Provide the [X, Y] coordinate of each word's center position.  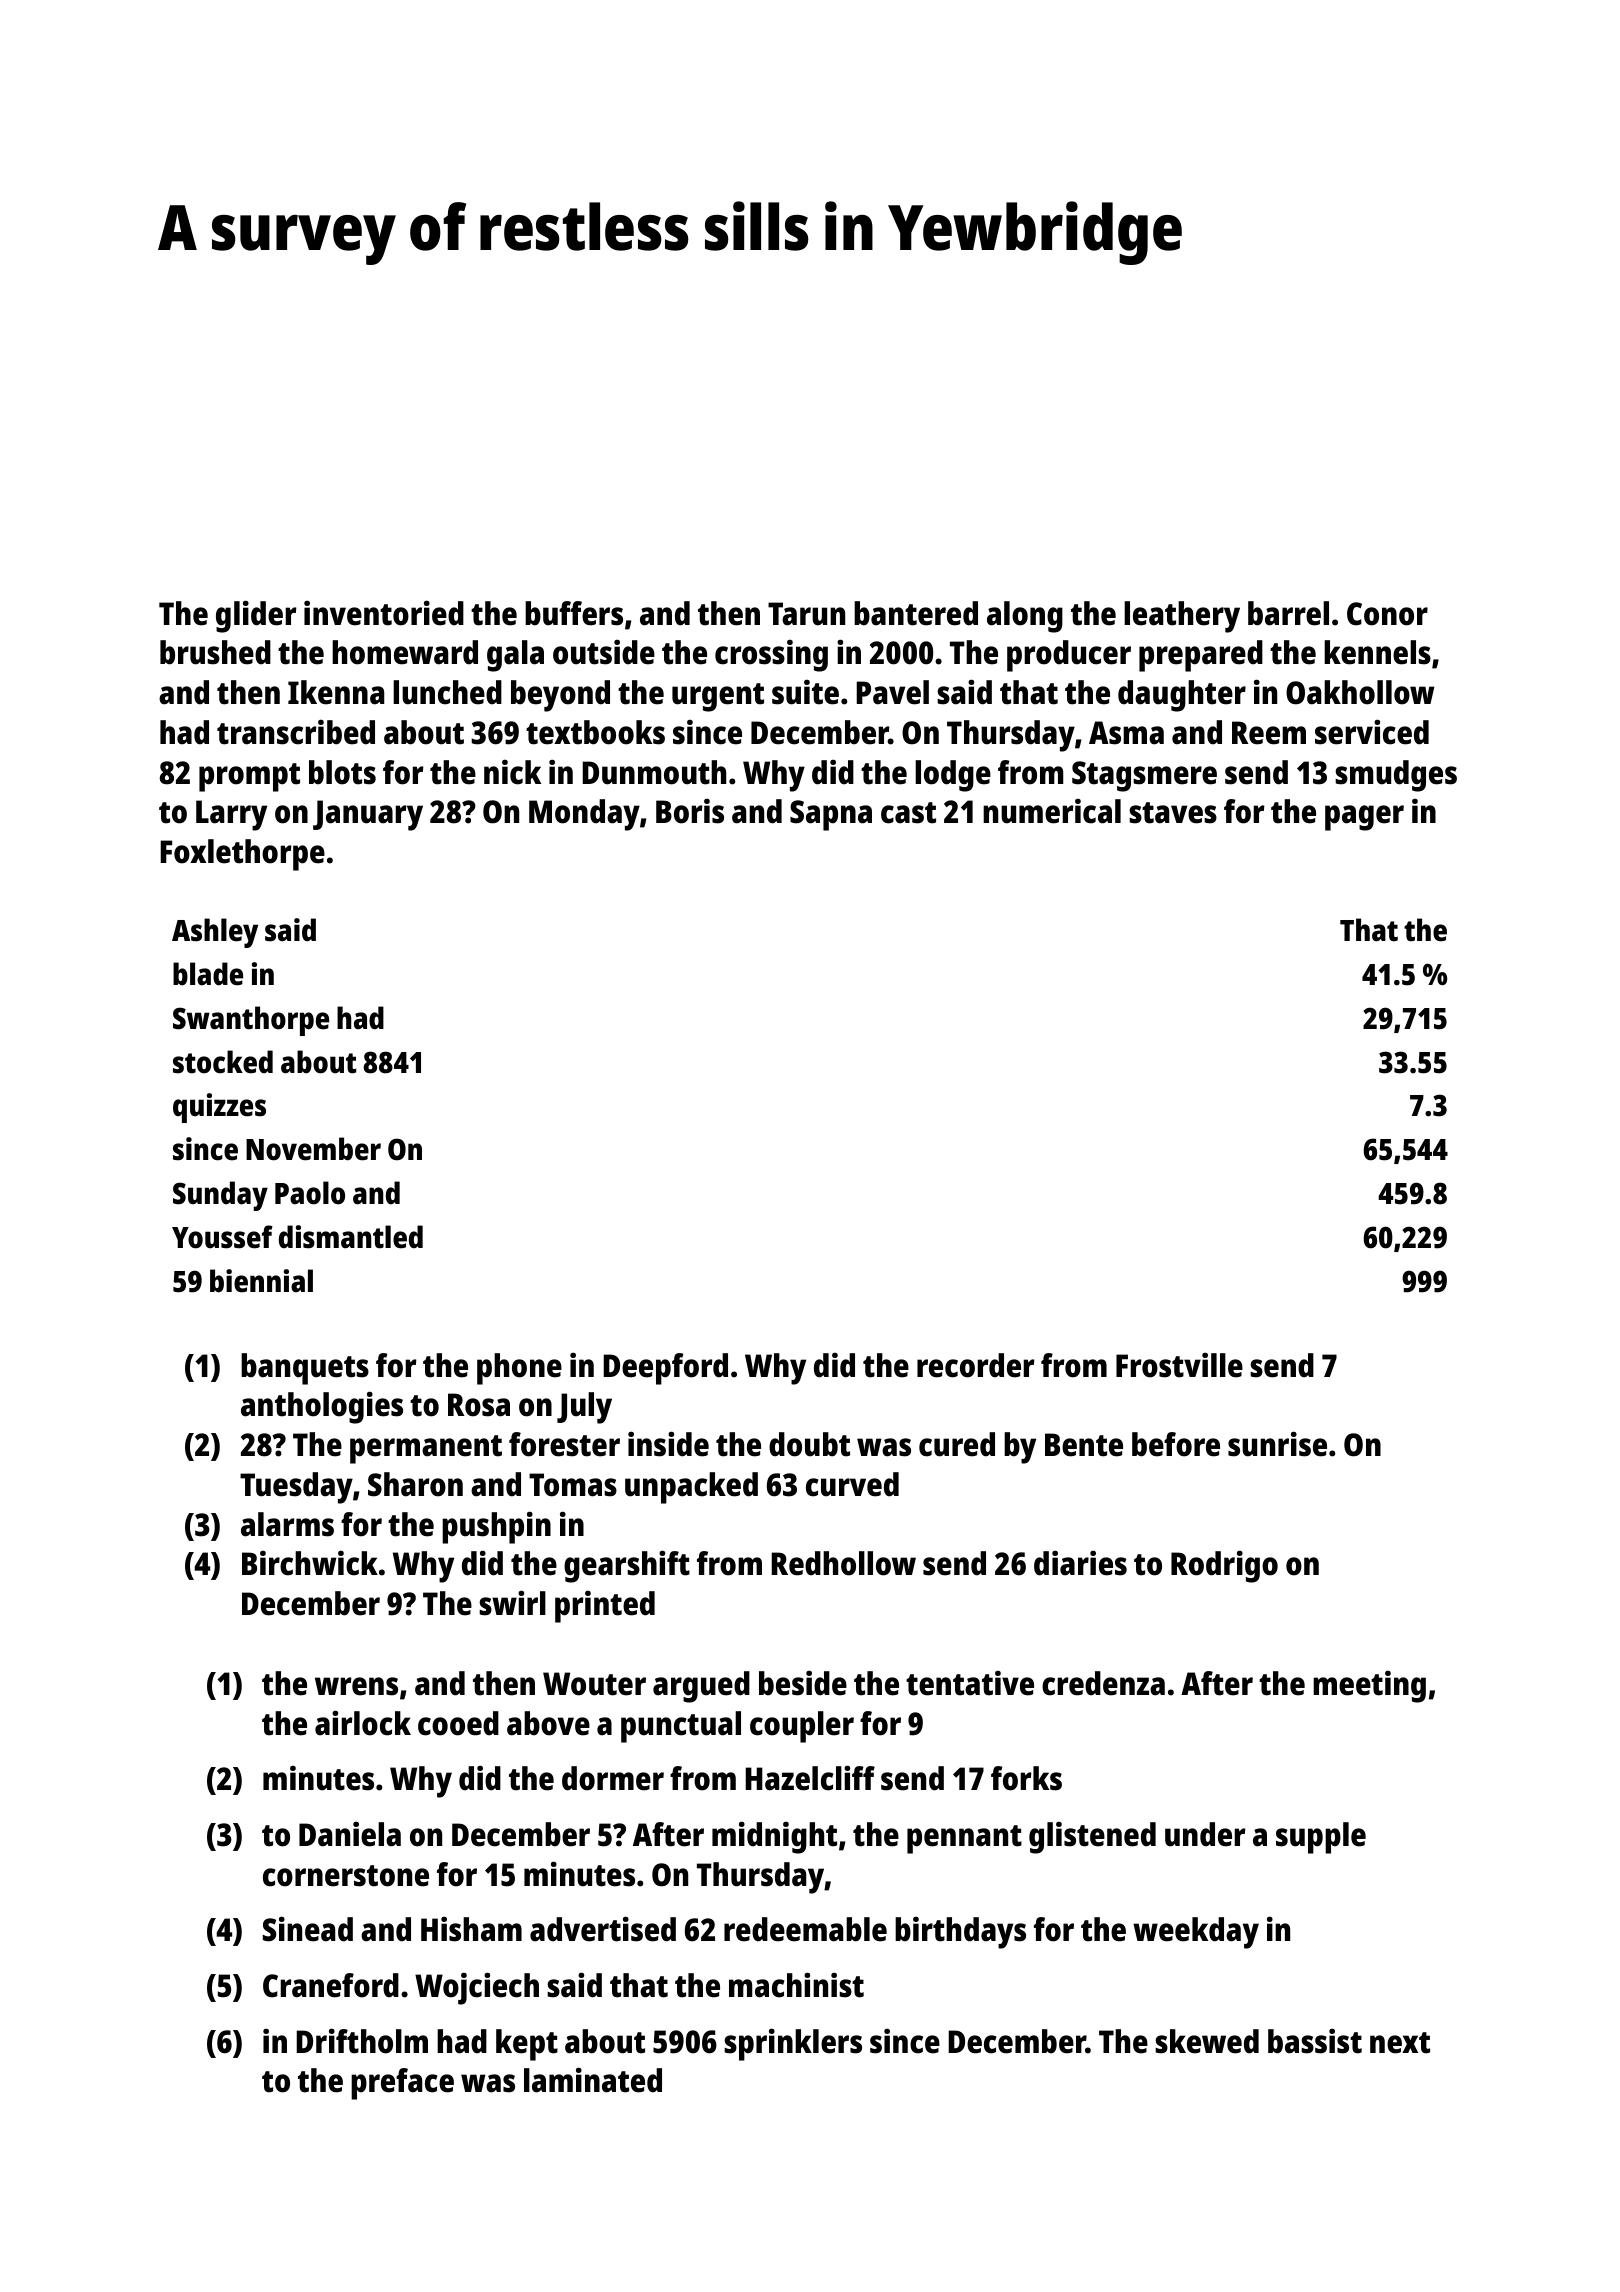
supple [1321, 1838]
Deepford [665, 1369]
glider [256, 616]
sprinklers [793, 2044]
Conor [1387, 614]
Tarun [806, 614]
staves [1173, 813]
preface [402, 2084]
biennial [261, 1281]
